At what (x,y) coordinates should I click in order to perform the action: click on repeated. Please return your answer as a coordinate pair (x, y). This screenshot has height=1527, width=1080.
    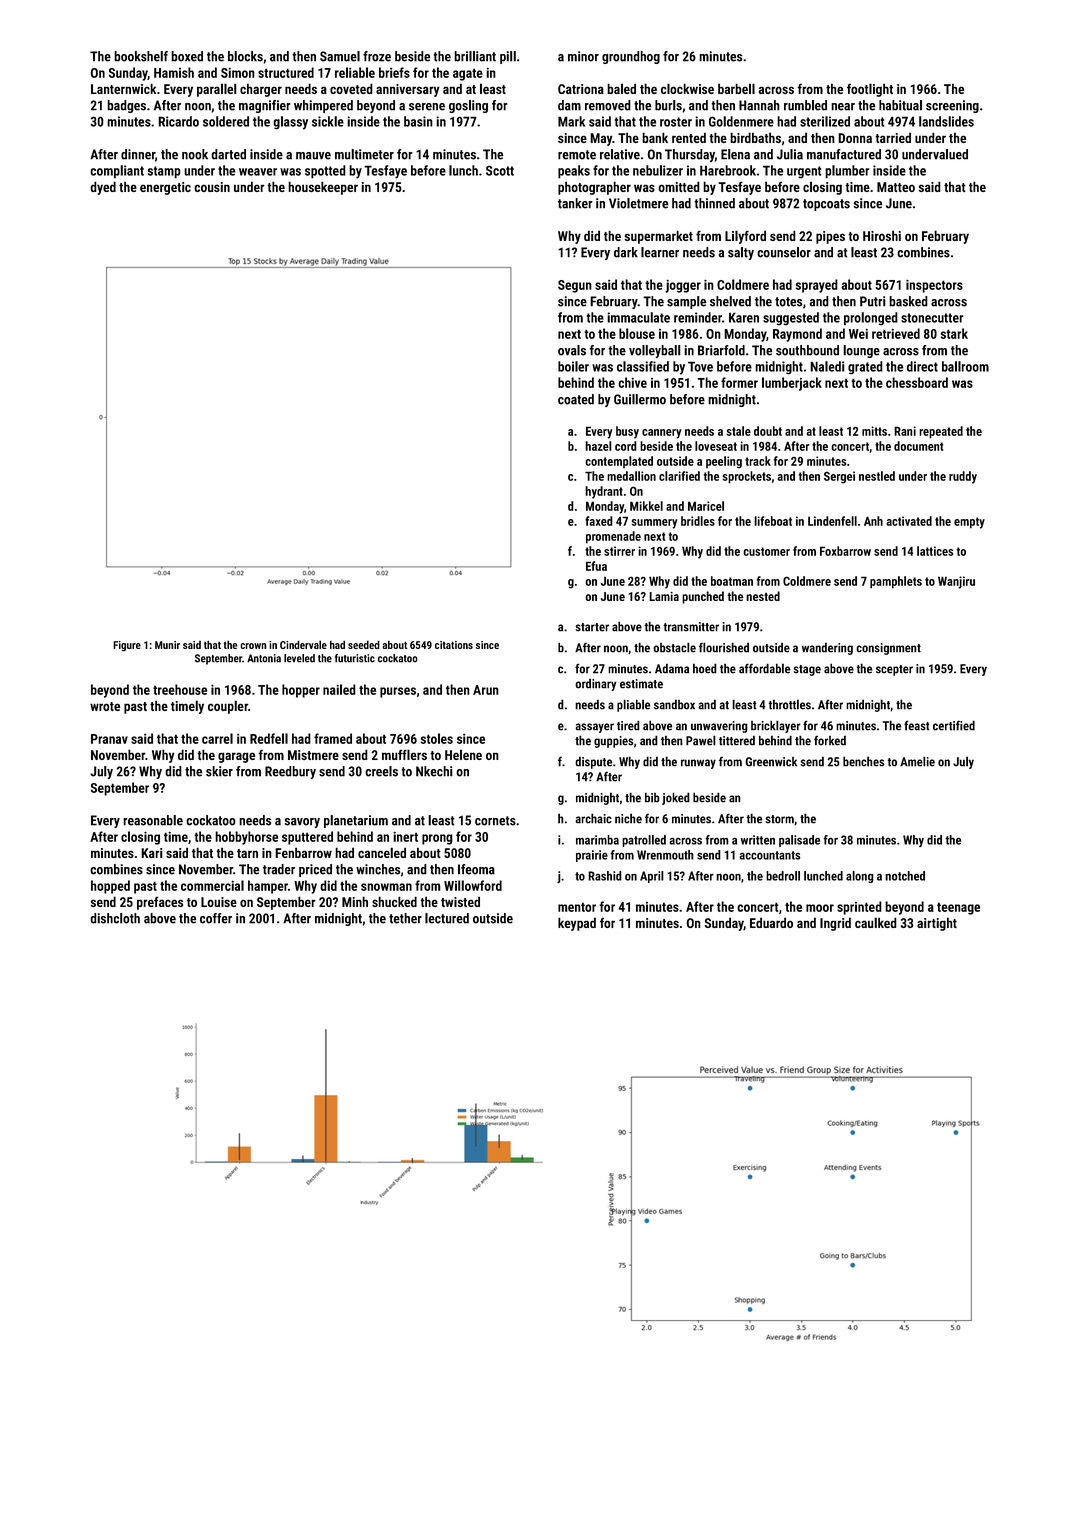
    Looking at the image, I should click on (941, 432).
